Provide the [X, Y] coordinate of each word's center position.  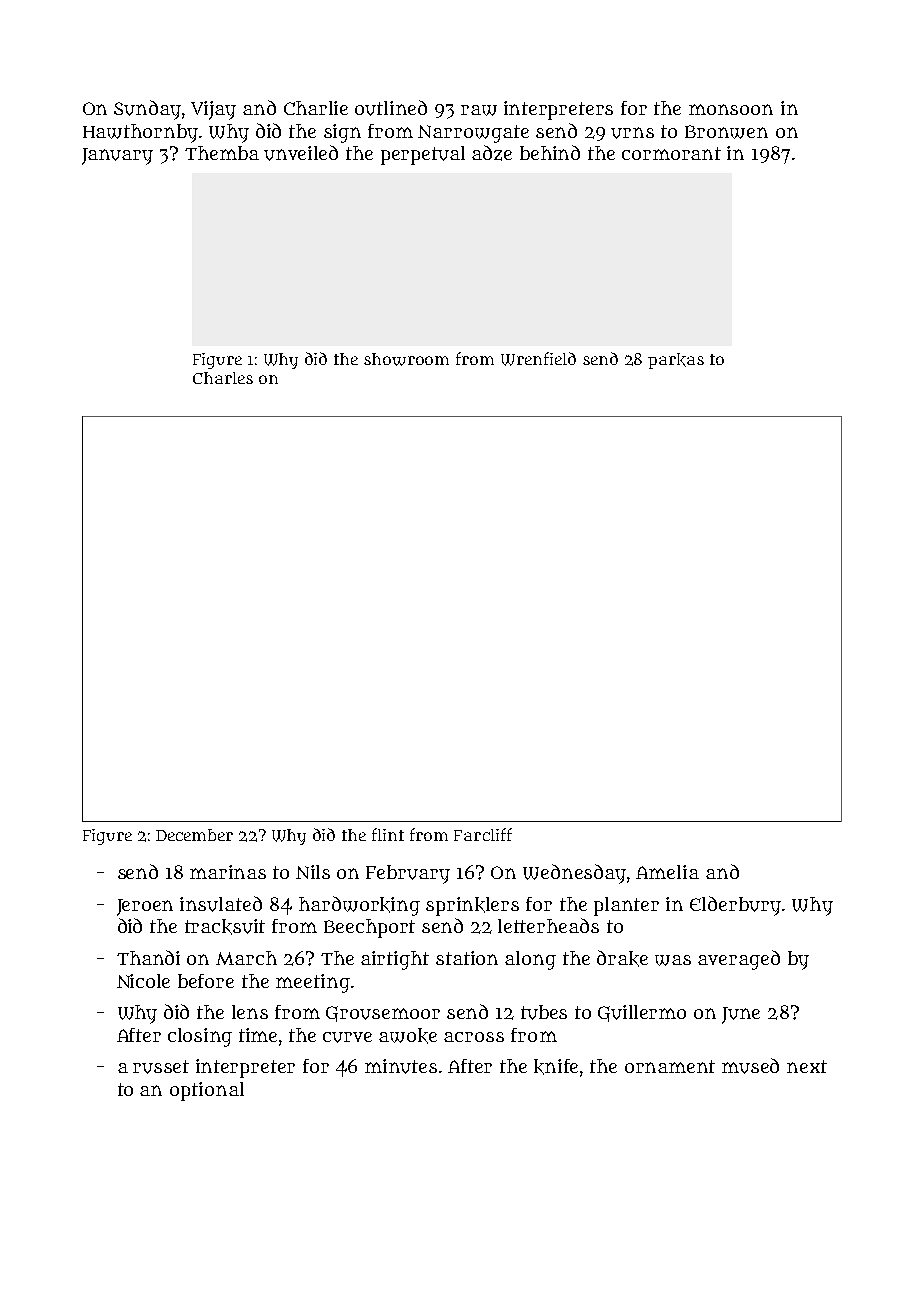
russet [161, 1067]
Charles [223, 378]
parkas [676, 361]
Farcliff [483, 834]
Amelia [667, 872]
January [117, 156]
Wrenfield [538, 359]
